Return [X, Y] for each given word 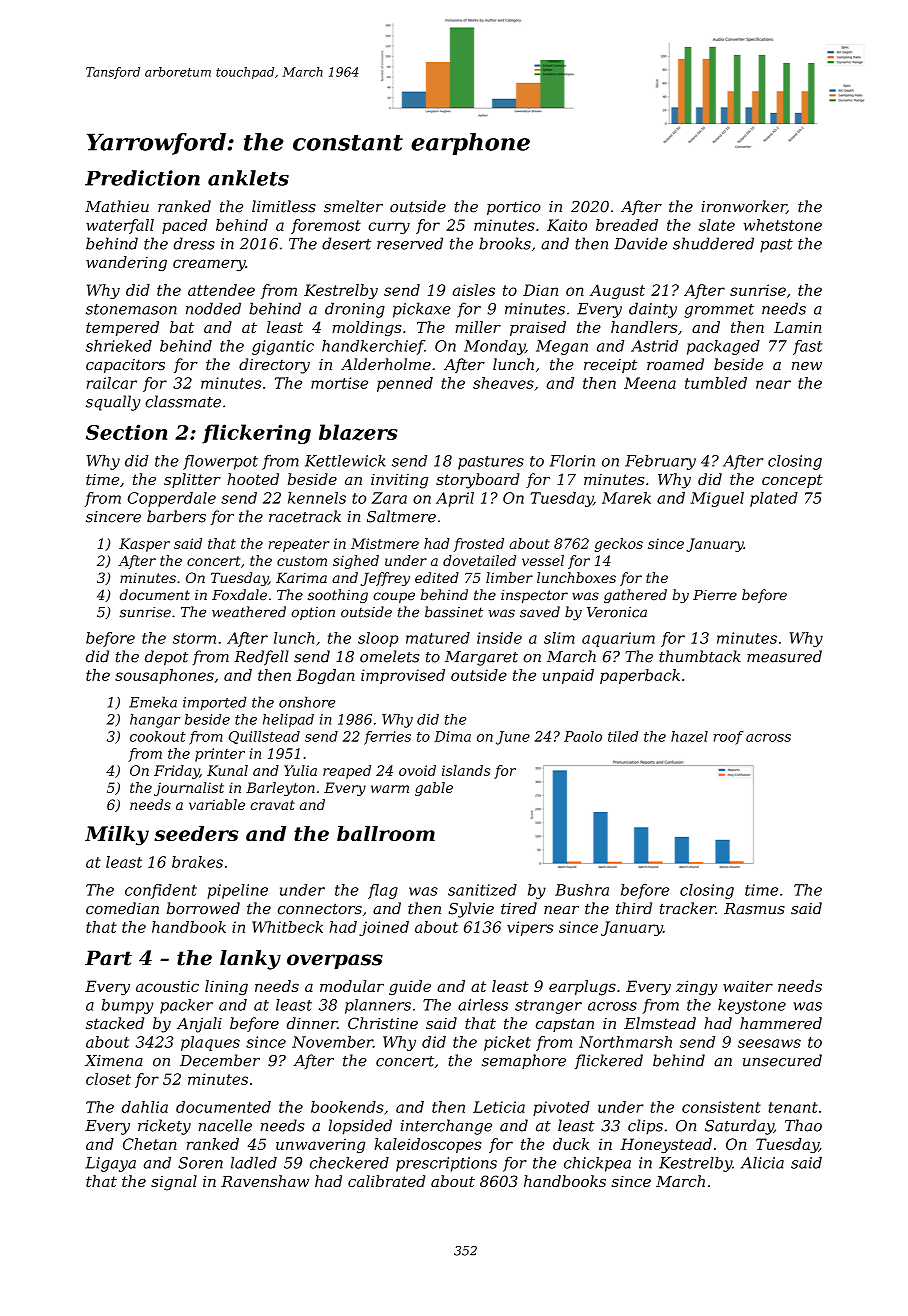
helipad [288, 721]
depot [166, 658]
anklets [248, 178]
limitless [284, 206]
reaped [347, 772]
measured [784, 656]
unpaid [568, 676]
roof [729, 738]
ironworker [744, 207]
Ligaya [110, 1164]
